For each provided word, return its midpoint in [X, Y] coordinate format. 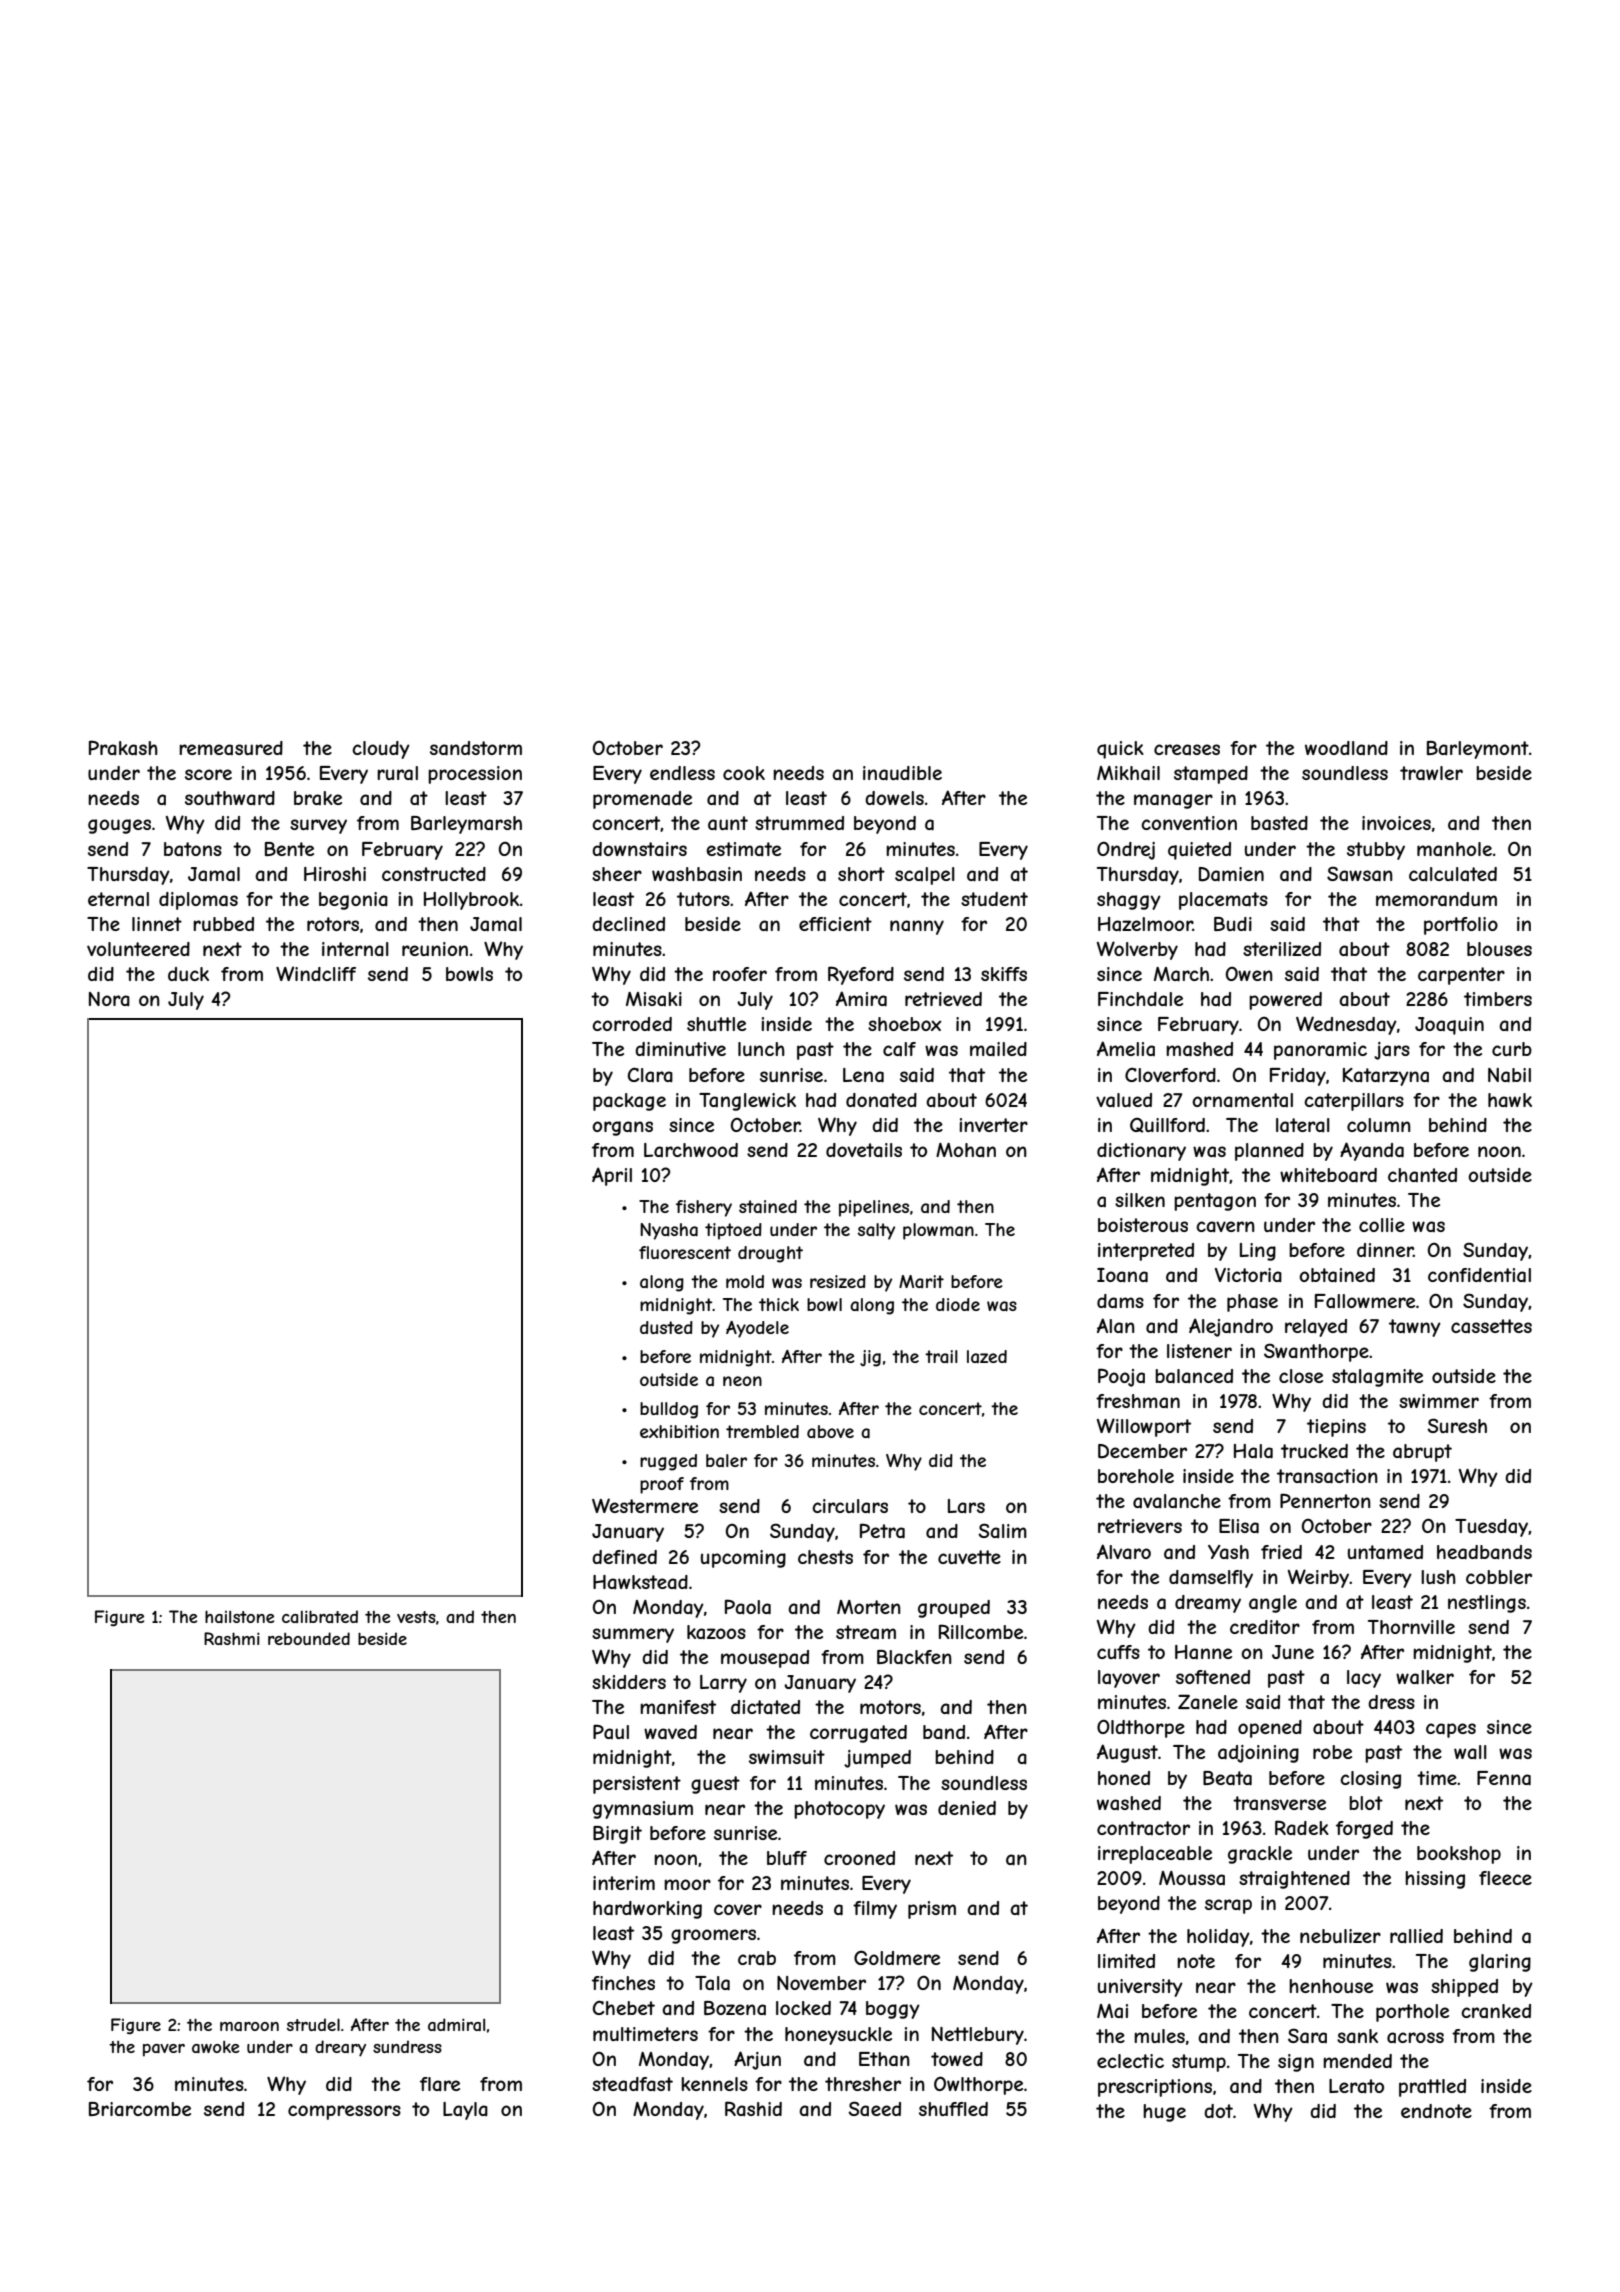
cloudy [381, 750]
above [830, 1431]
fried [1281, 1552]
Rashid [753, 2108]
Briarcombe [140, 2109]
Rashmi [232, 1638]
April [612, 1176]
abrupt [1422, 1453]
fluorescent [685, 1252]
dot [1218, 2111]
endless [682, 773]
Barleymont [1478, 750]
